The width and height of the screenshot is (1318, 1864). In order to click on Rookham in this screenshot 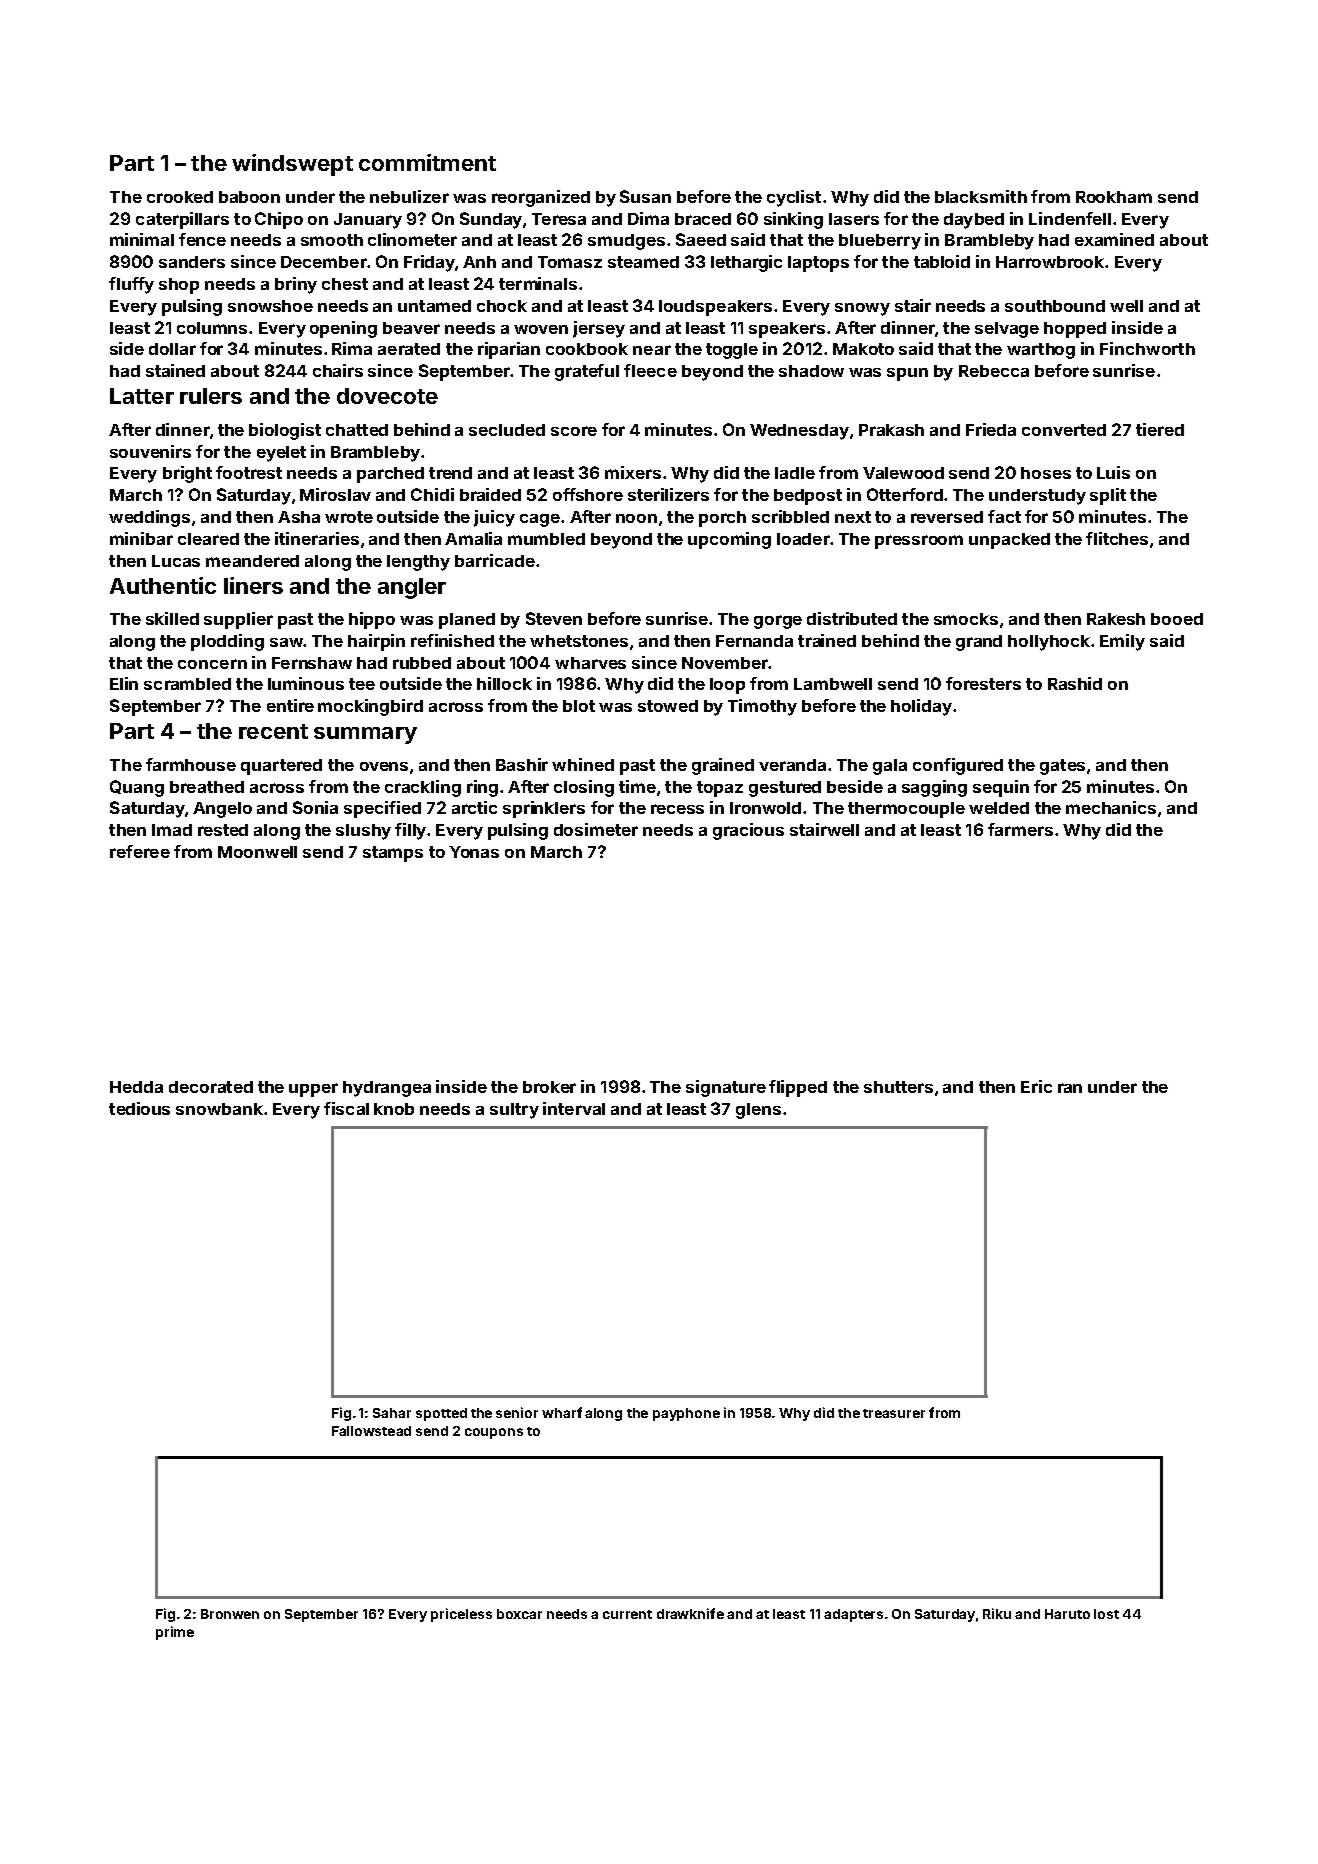, I will do `click(1114, 197)`.
